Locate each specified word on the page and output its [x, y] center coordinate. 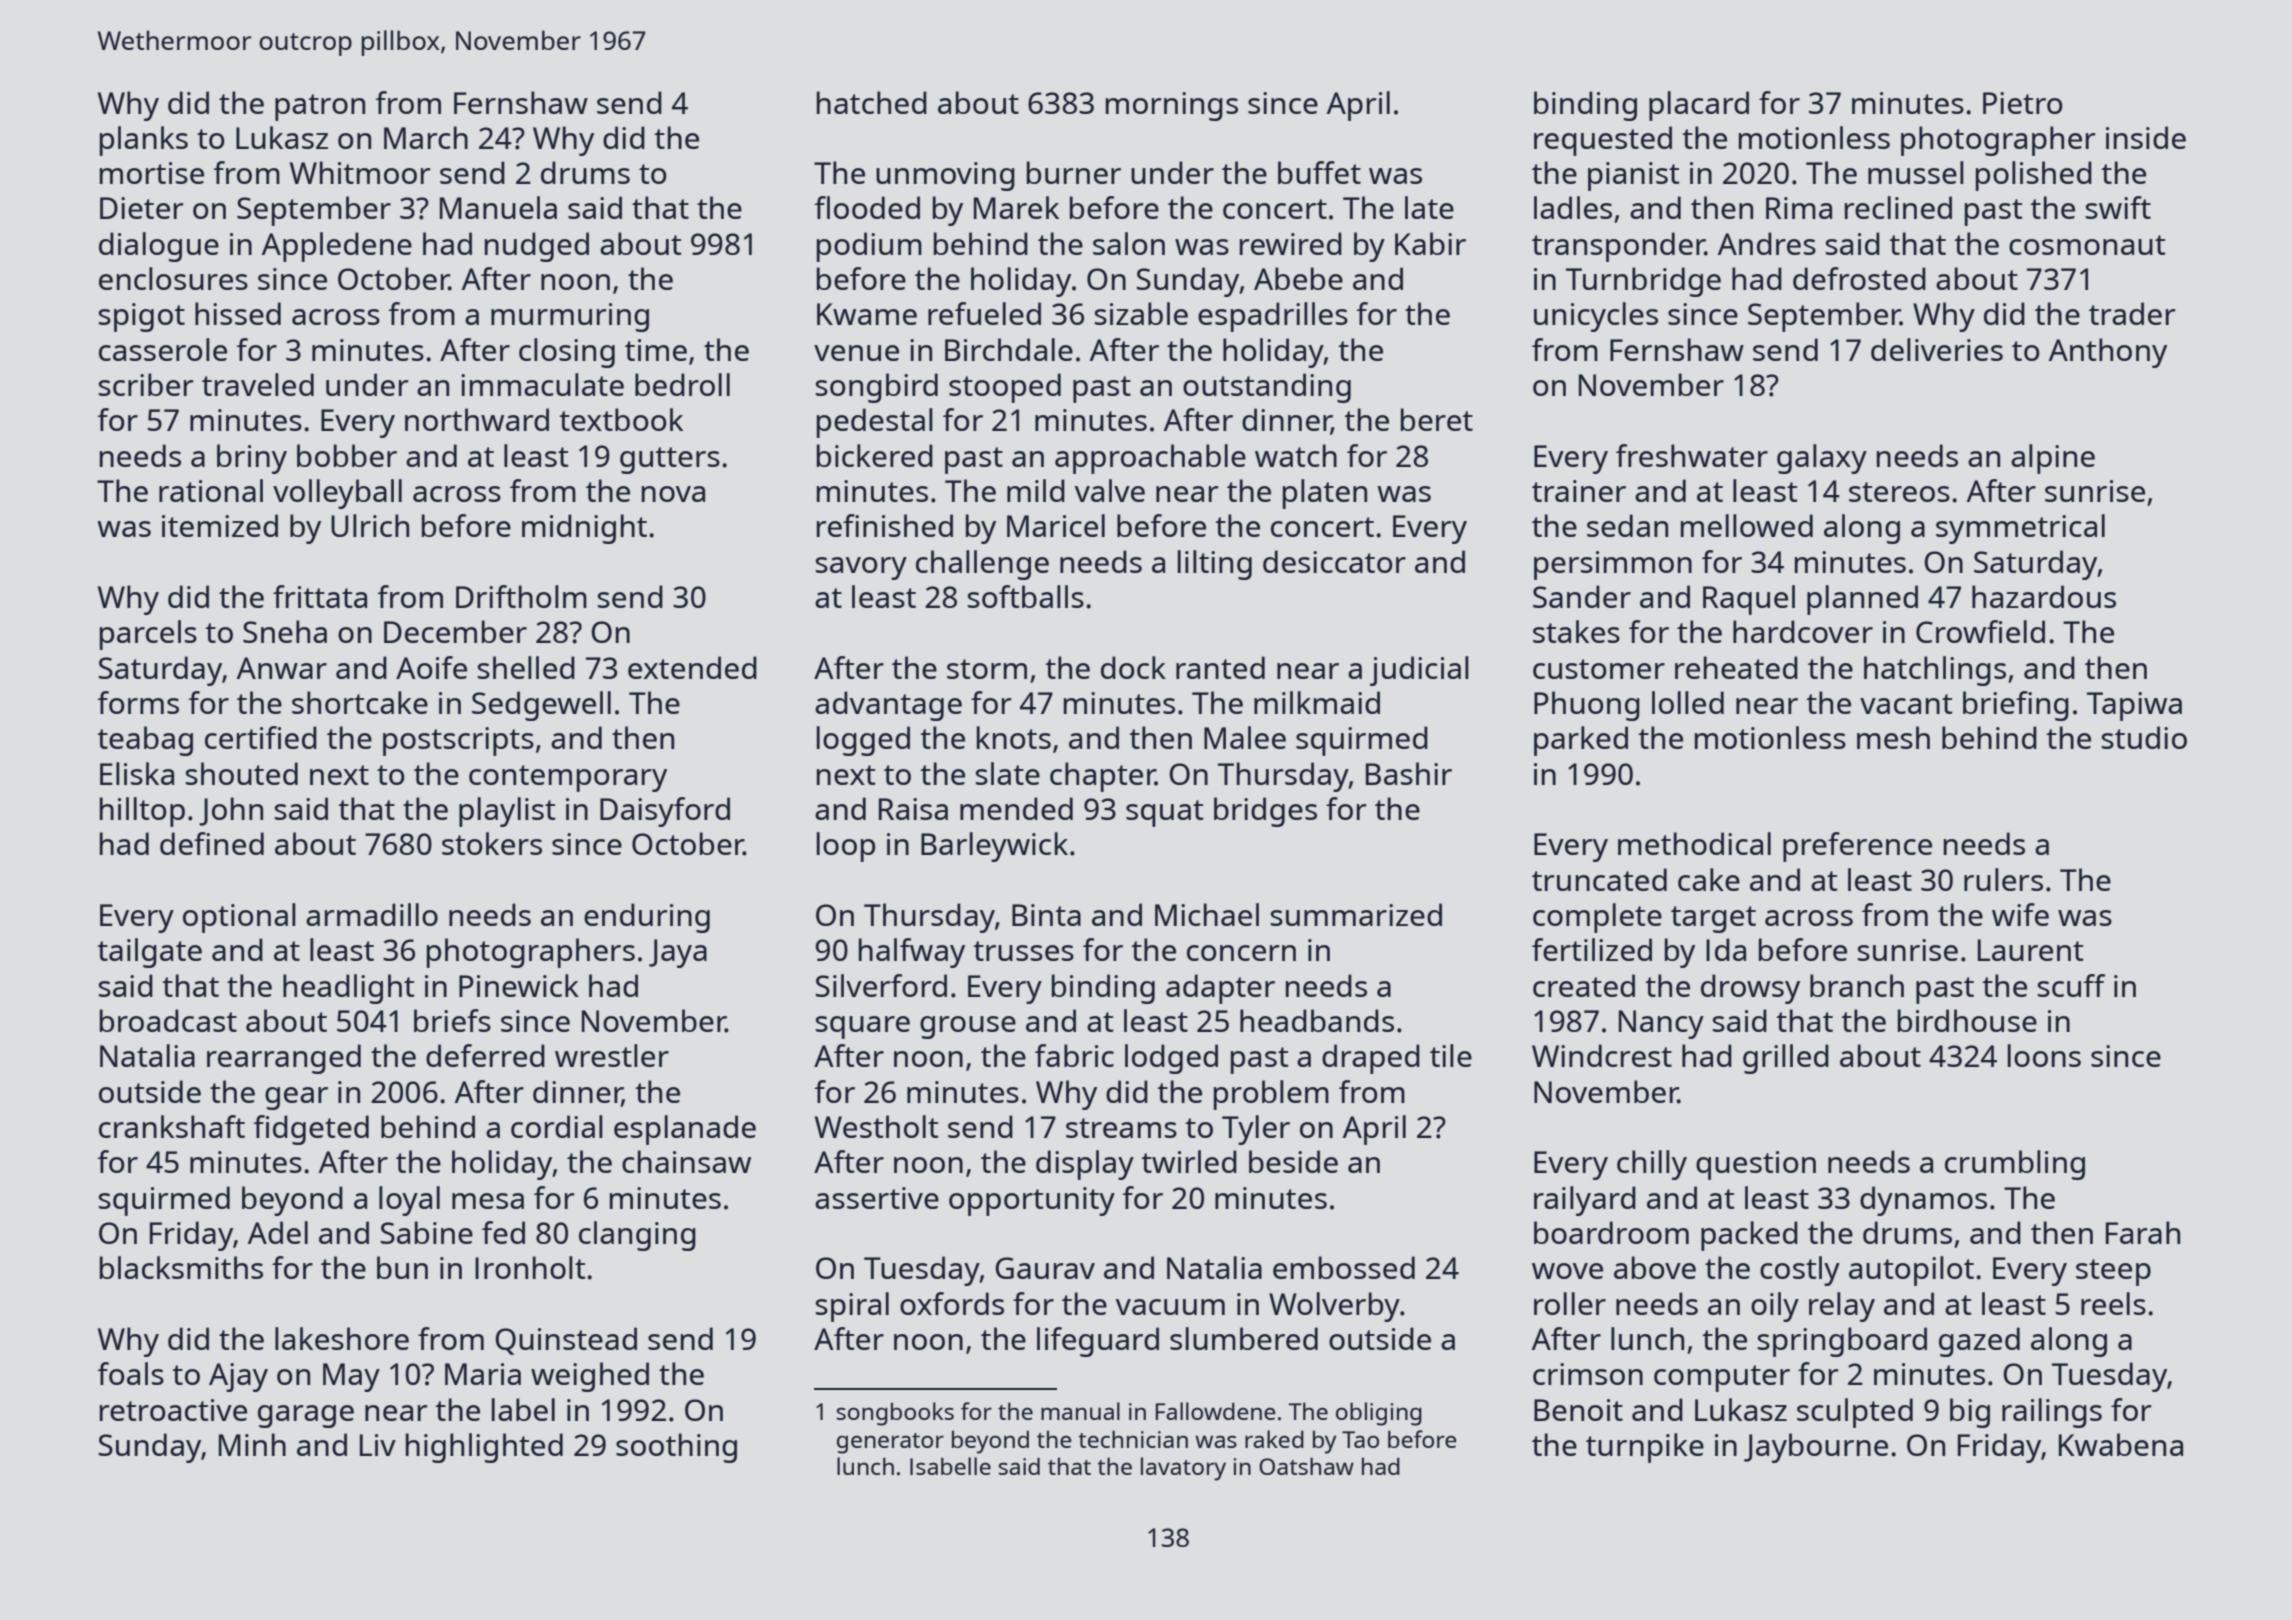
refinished [885, 525]
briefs [452, 1020]
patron [320, 107]
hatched [872, 102]
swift [2118, 207]
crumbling [2015, 1165]
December [455, 631]
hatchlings [1935, 671]
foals [130, 1373]
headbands [1317, 1020]
